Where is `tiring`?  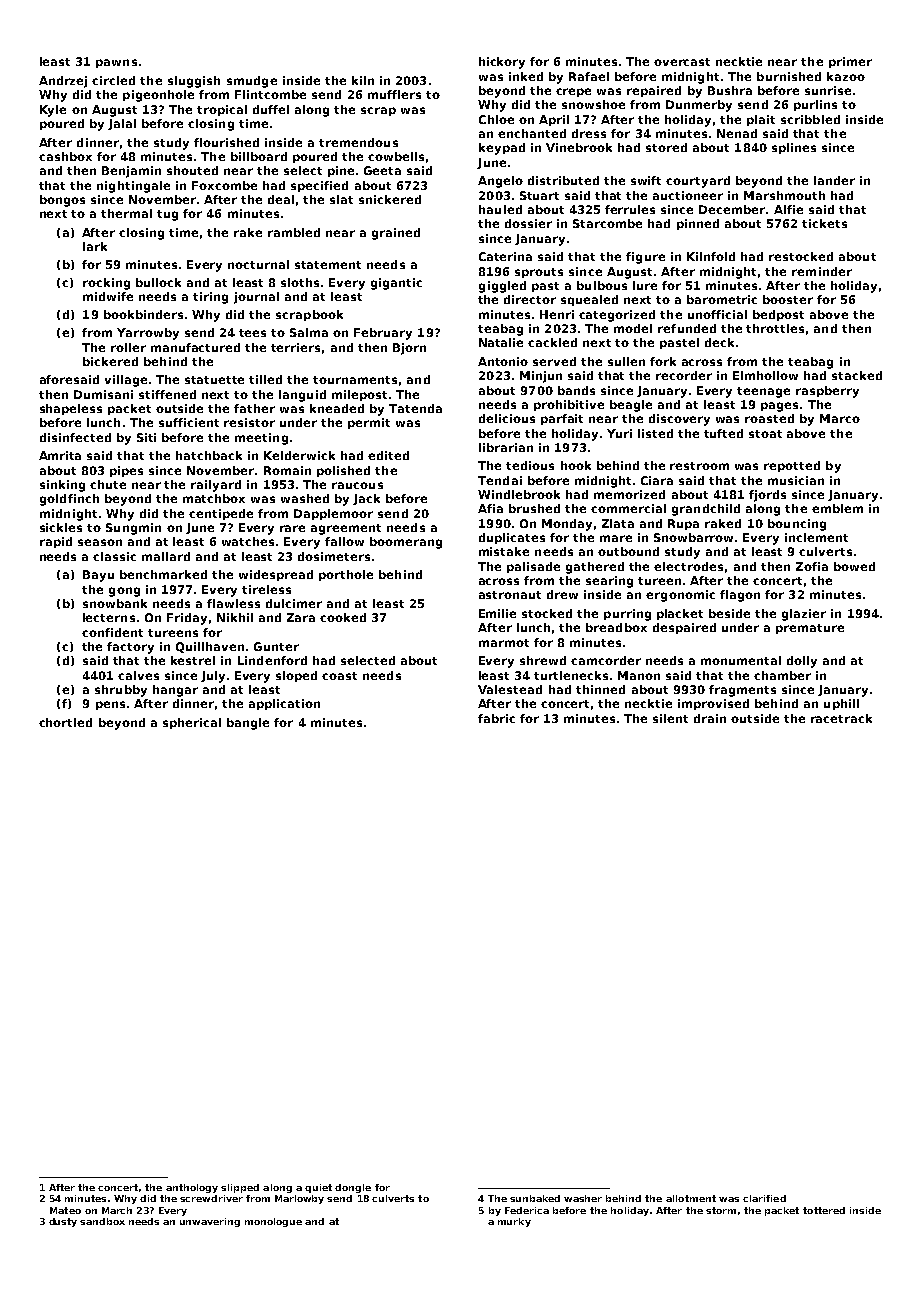 tiring is located at coordinates (210, 298).
